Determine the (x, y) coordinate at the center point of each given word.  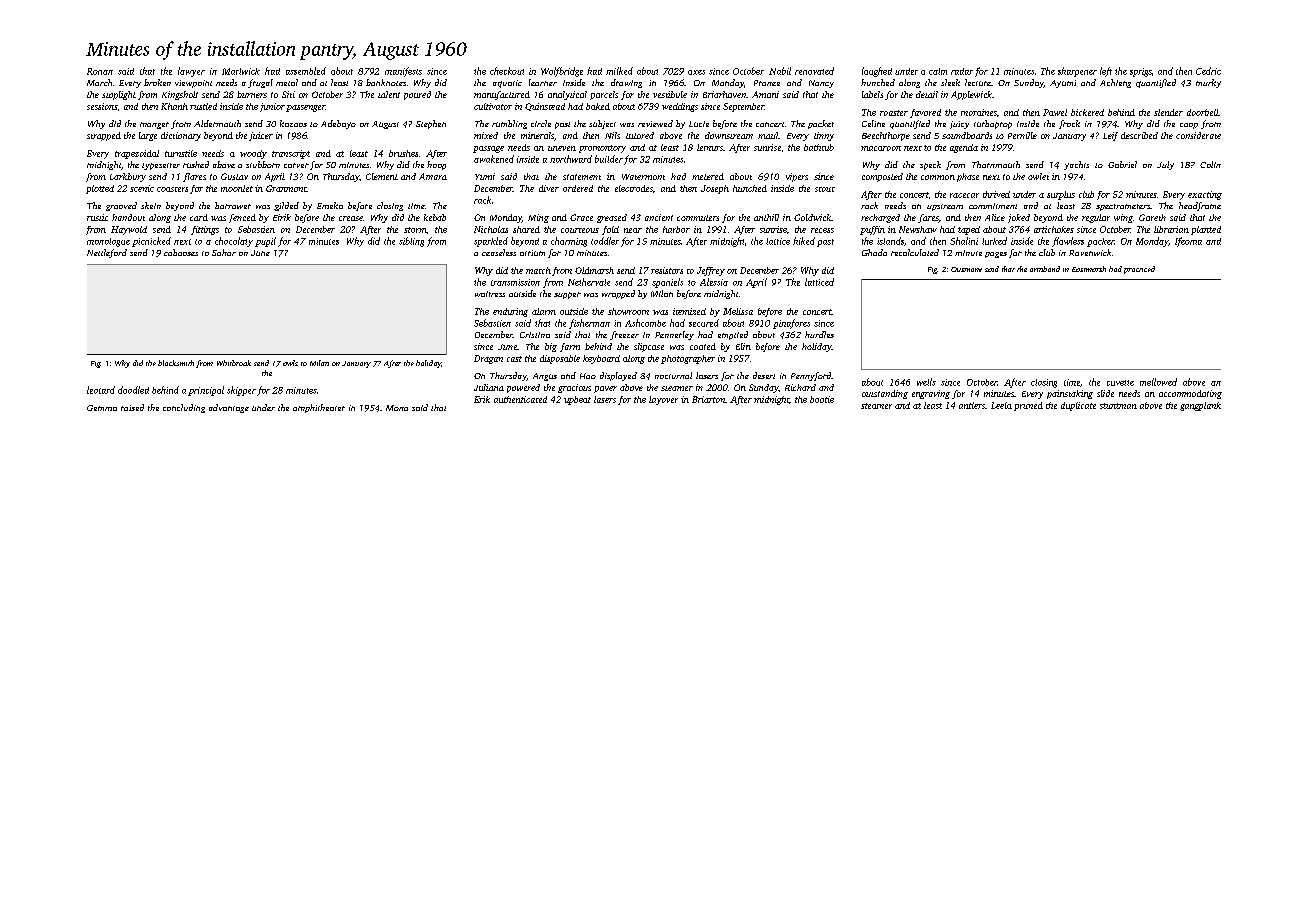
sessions (102, 106)
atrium (532, 253)
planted (1206, 230)
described (1139, 135)
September (743, 107)
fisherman (589, 324)
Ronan (100, 71)
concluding (184, 408)
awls (290, 363)
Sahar (224, 252)
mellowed (1158, 382)
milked (619, 71)
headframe (1200, 206)
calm (938, 71)
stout (825, 189)
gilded (286, 206)
